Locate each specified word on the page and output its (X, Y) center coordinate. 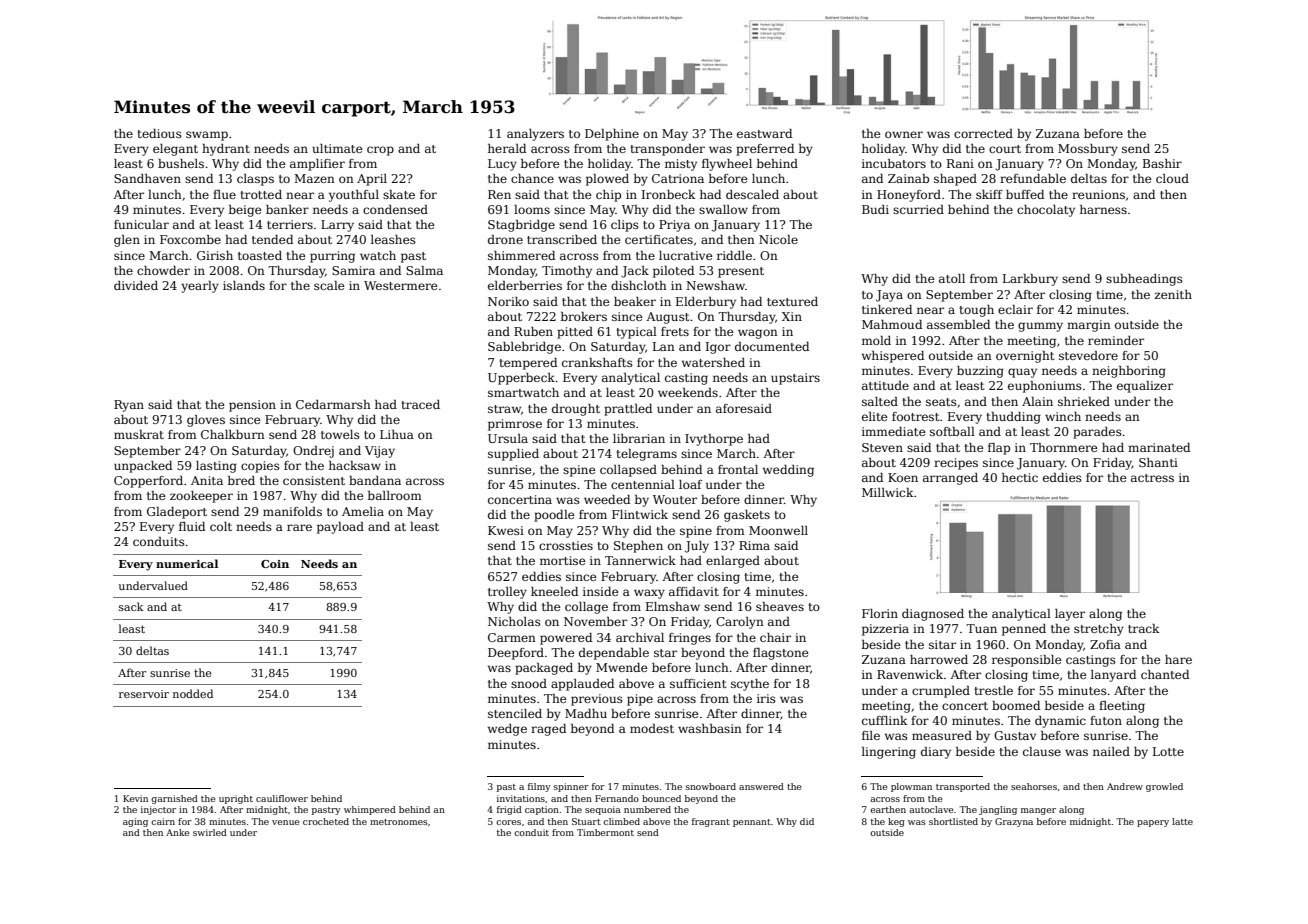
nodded (193, 693)
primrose (515, 425)
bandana (375, 480)
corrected (983, 133)
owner (904, 134)
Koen (903, 477)
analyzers (535, 135)
